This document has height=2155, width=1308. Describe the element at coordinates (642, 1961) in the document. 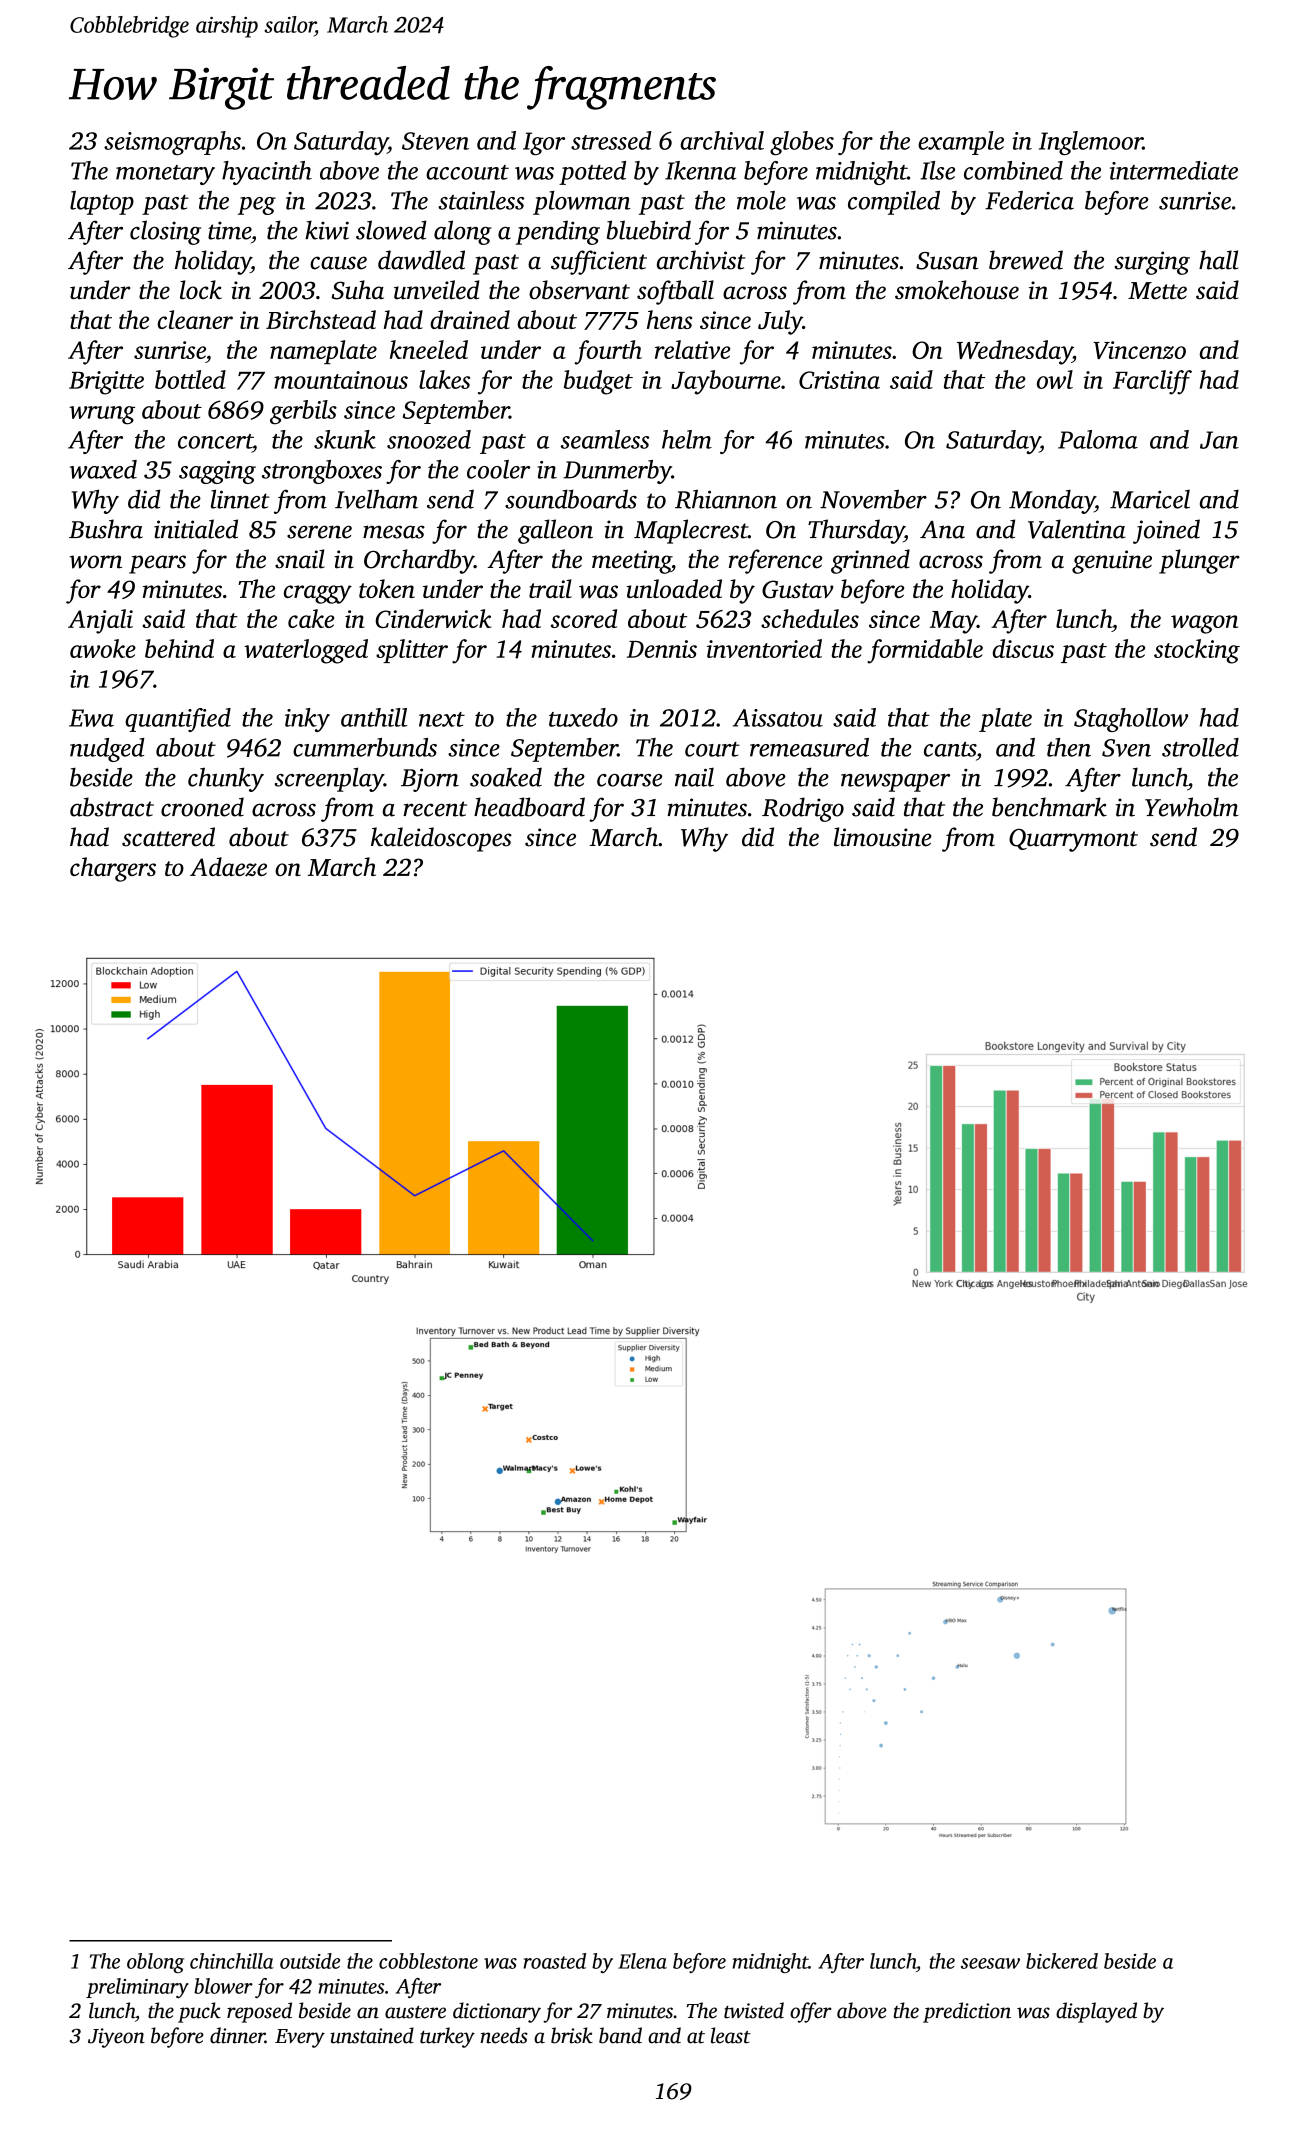

I see `Elena` at that location.
